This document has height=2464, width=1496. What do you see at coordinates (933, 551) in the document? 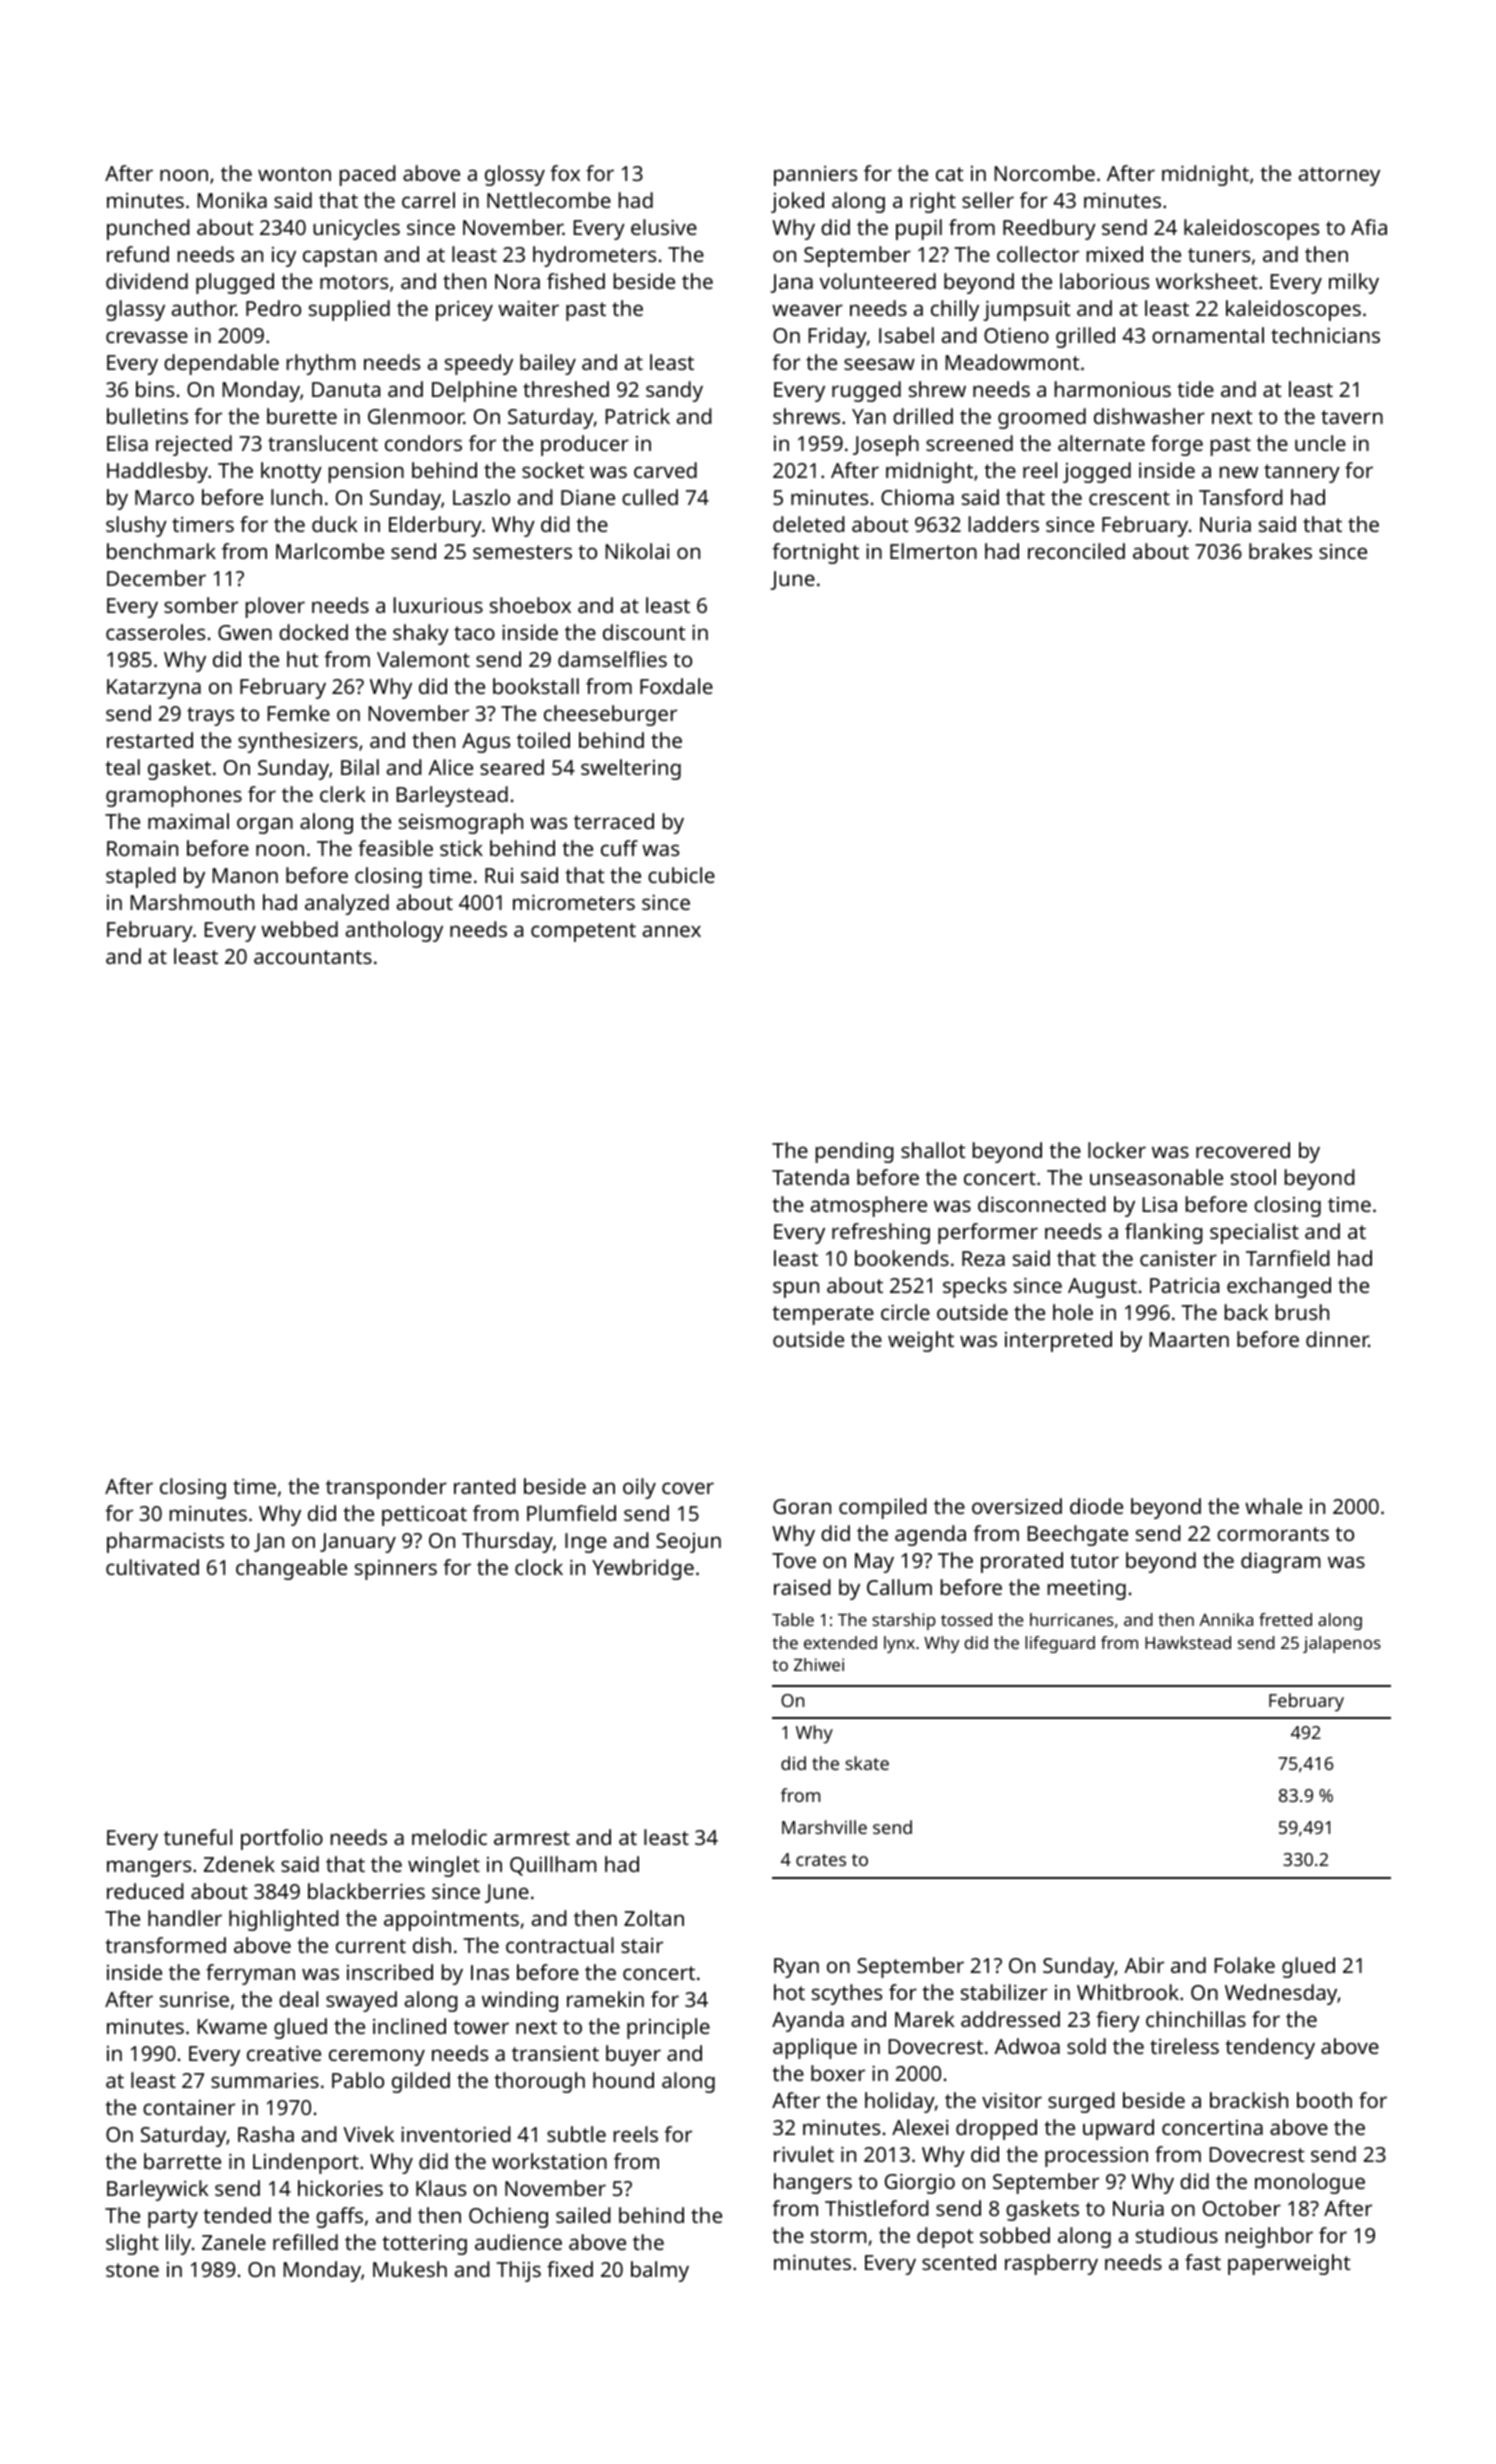
I see `Elmerton` at bounding box center [933, 551].
